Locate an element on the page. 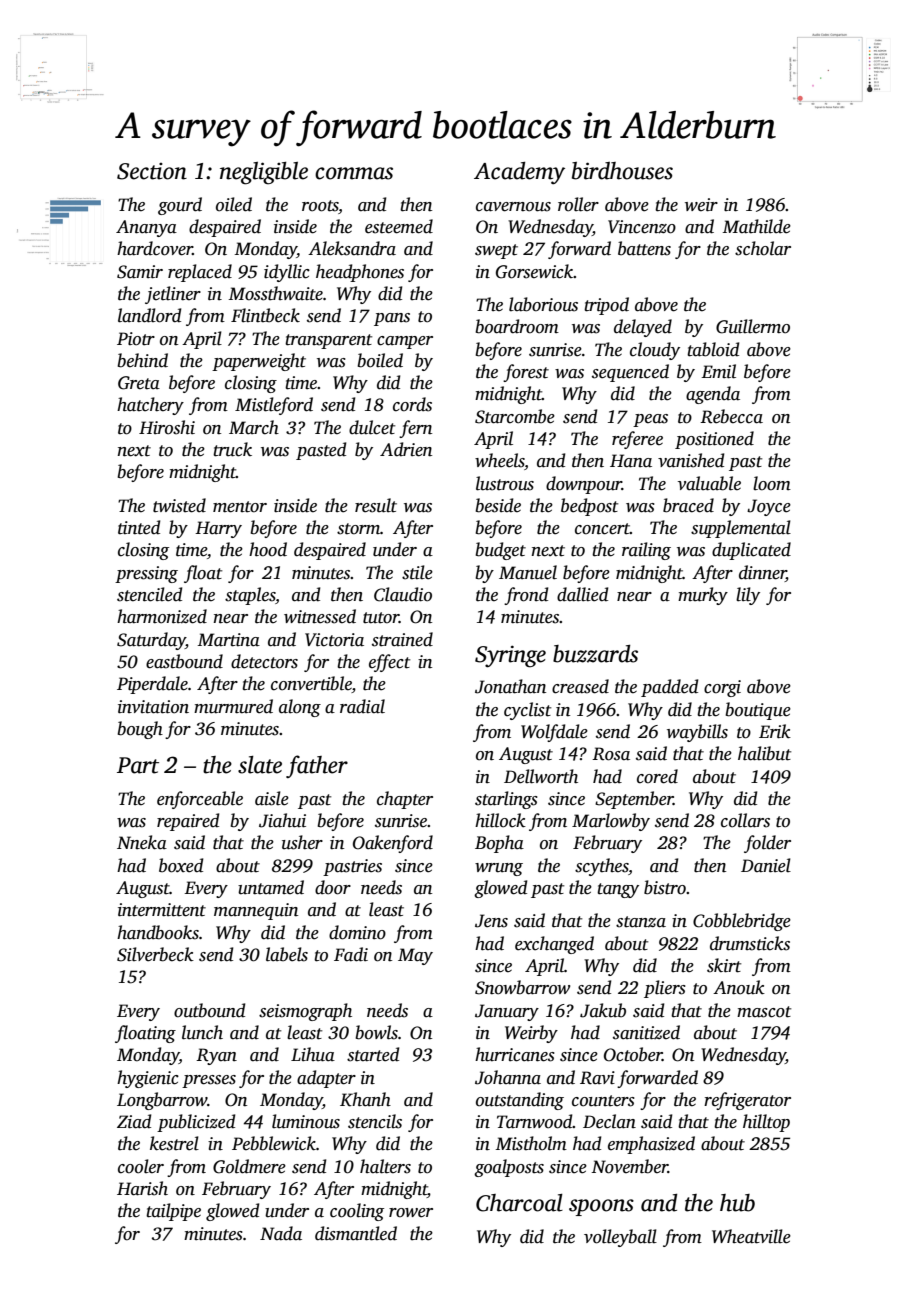  frond is located at coordinates (526, 596).
